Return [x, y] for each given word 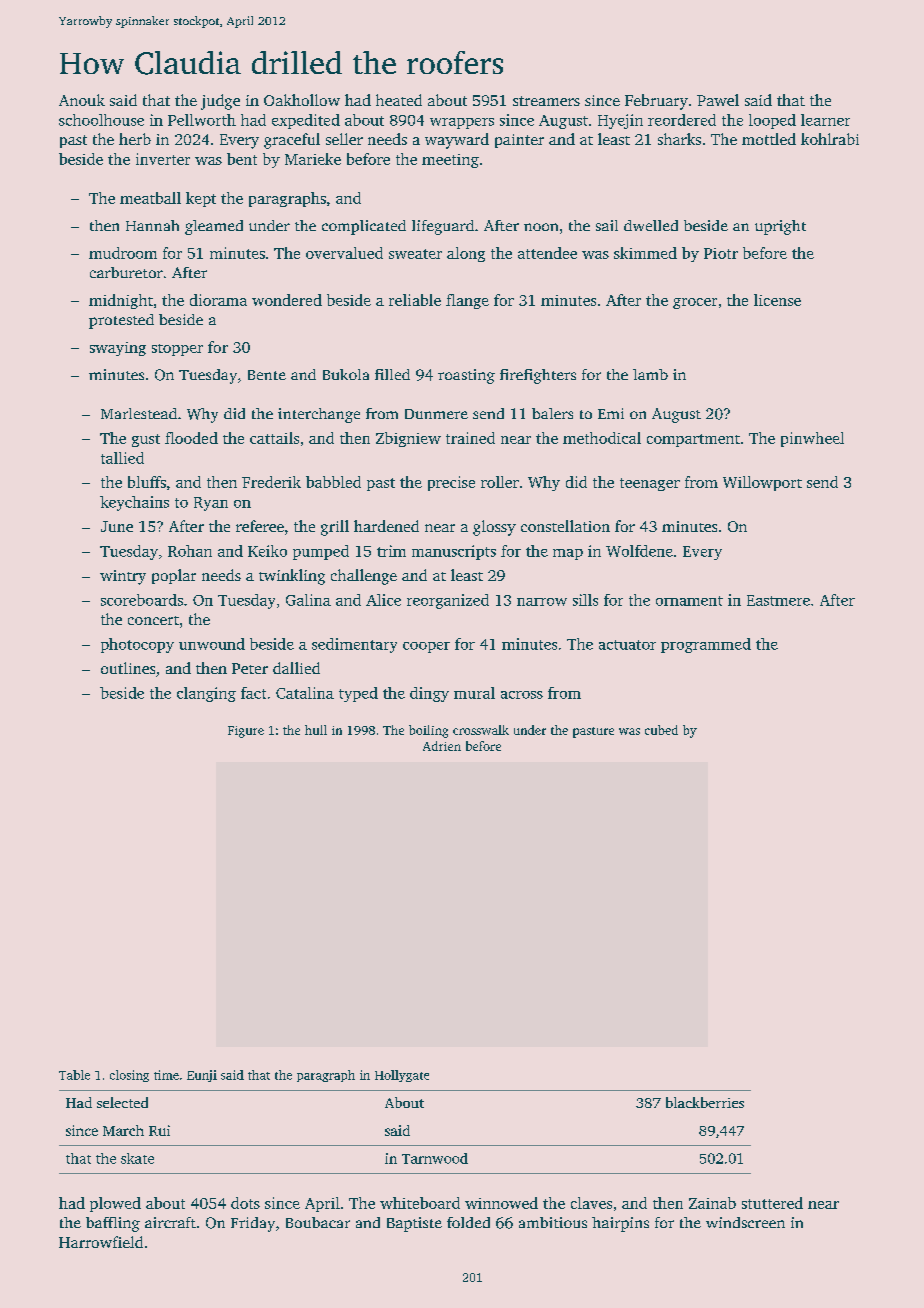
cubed [661, 730]
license [777, 300]
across [522, 695]
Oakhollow [302, 100]
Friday [253, 1224]
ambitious [553, 1222]
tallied [122, 458]
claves [591, 1203]
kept [201, 199]
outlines [128, 668]
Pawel [718, 100]
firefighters [538, 376]
